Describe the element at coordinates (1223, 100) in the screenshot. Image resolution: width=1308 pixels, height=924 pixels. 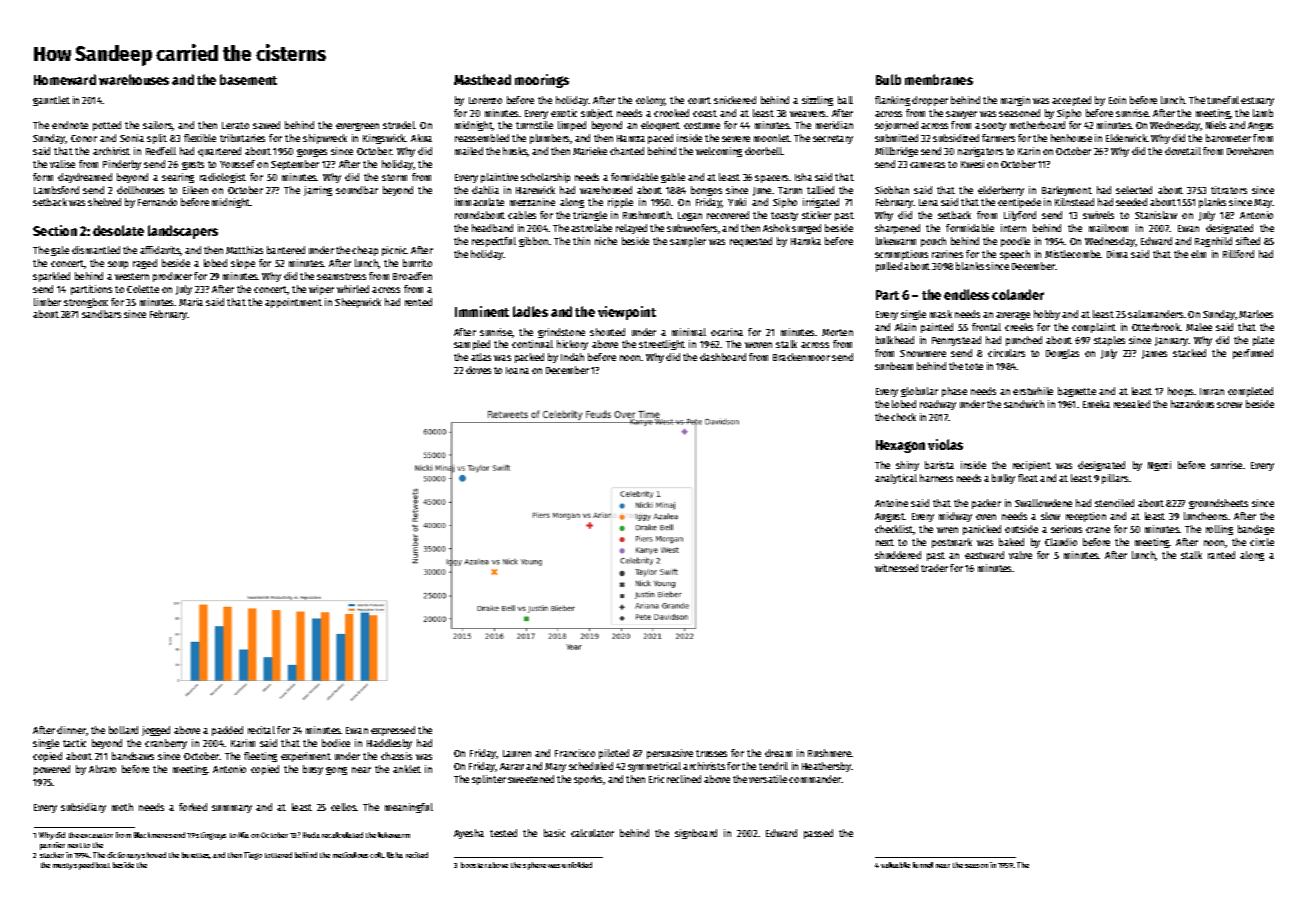
I see `tuneful` at that location.
